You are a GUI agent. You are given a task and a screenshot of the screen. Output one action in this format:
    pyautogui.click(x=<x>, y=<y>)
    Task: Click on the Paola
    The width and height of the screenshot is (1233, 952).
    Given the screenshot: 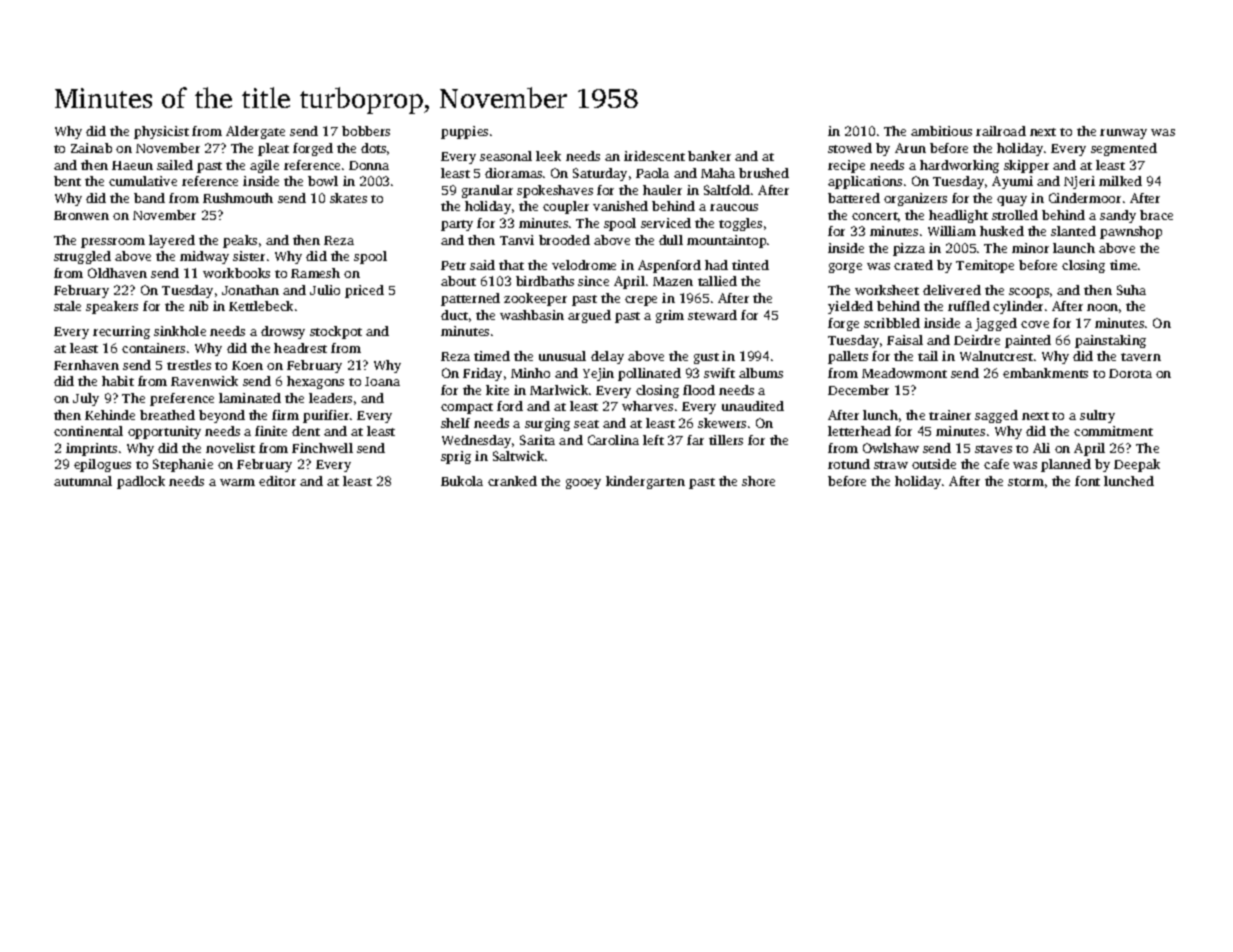 What is the action you would take?
    pyautogui.click(x=652, y=173)
